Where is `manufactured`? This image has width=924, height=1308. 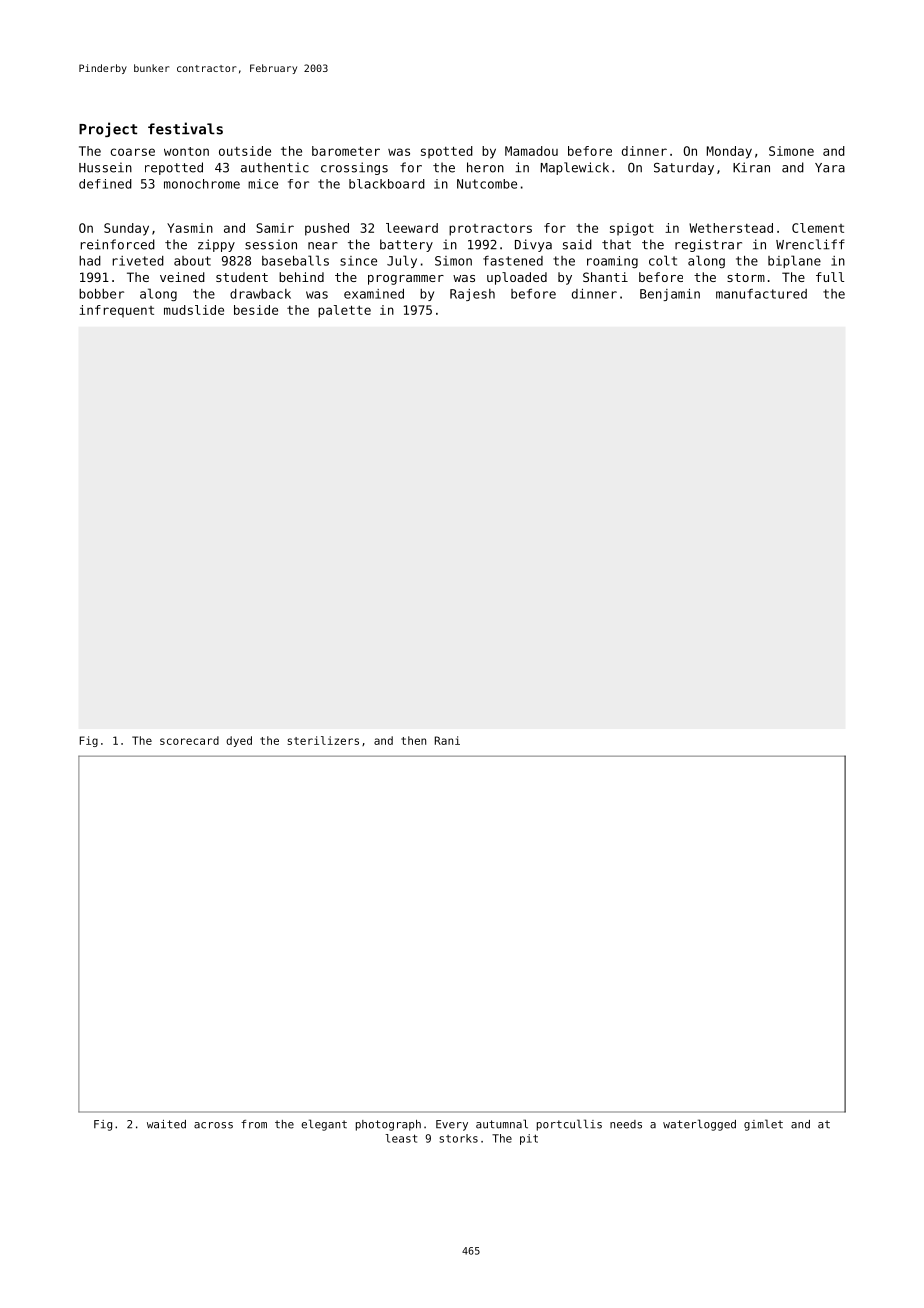 manufactured is located at coordinates (761, 294).
